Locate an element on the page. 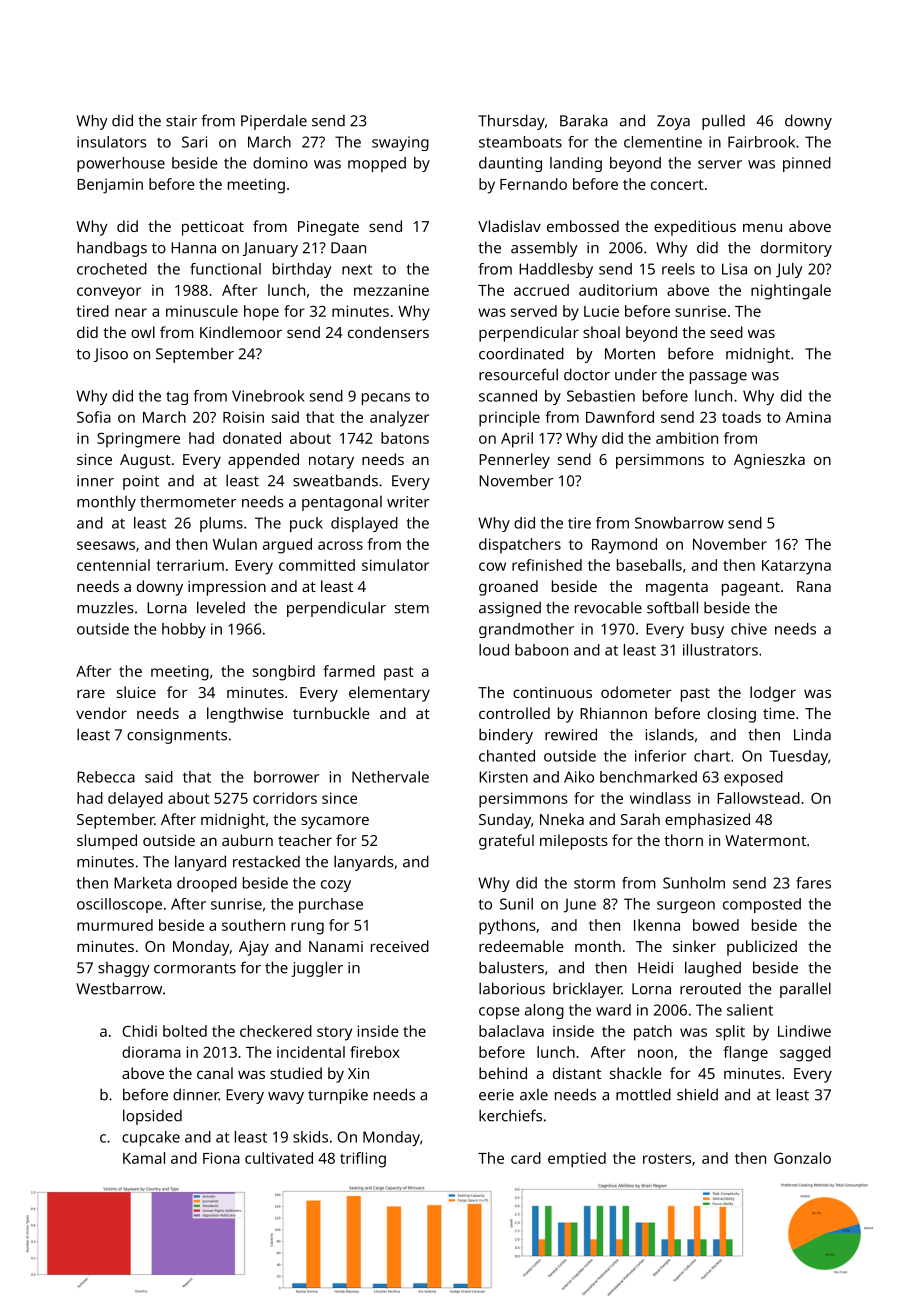 The image size is (908, 1316). Pennerley is located at coordinates (514, 461).
